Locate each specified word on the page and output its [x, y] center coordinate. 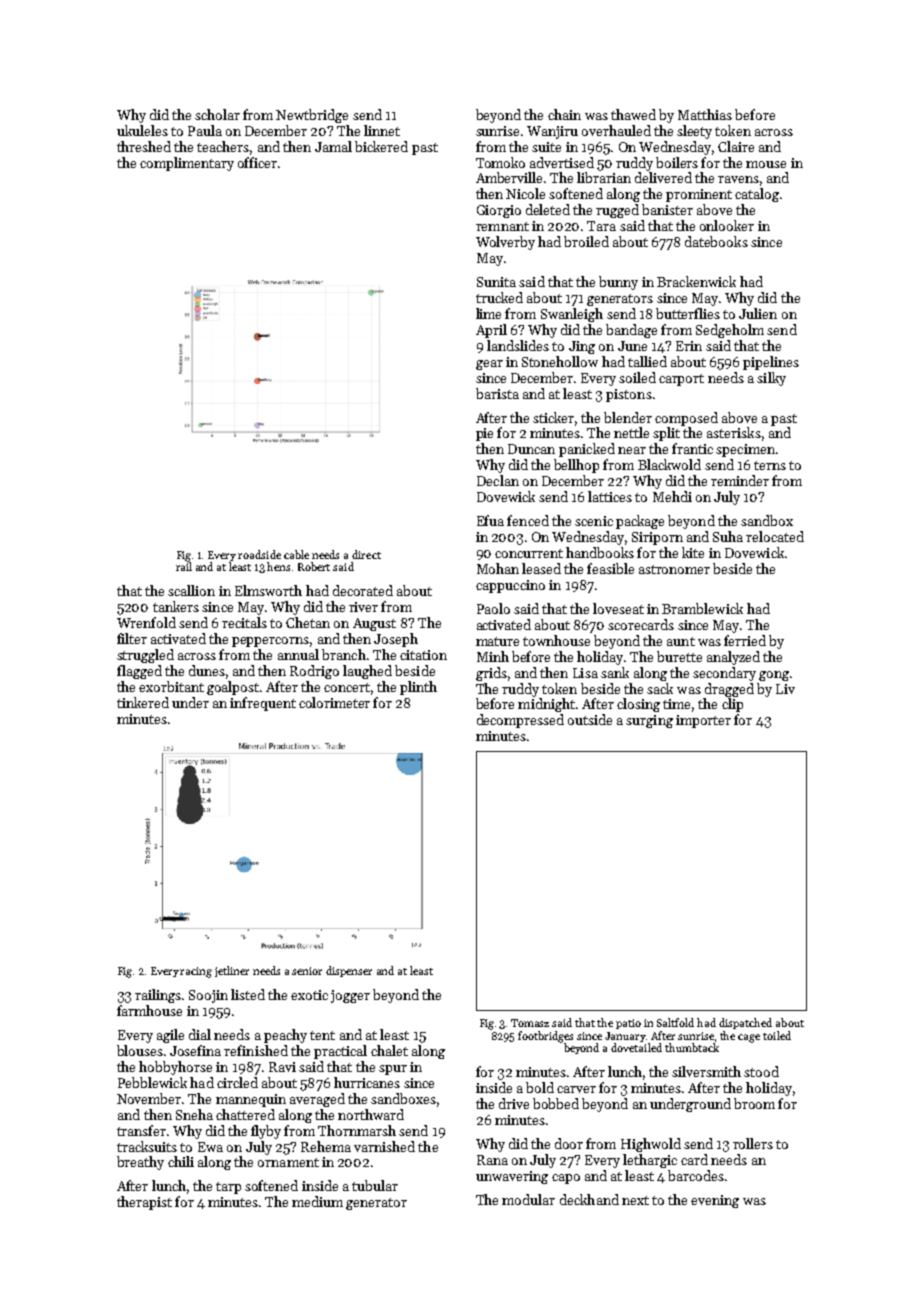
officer [257, 162]
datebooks [716, 241]
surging [649, 721]
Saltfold [675, 1022]
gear [489, 365]
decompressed [520, 721]
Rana [492, 1160]
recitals [244, 622]
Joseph [396, 640]
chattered [245, 1114]
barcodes [696, 1175]
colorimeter [334, 702]
